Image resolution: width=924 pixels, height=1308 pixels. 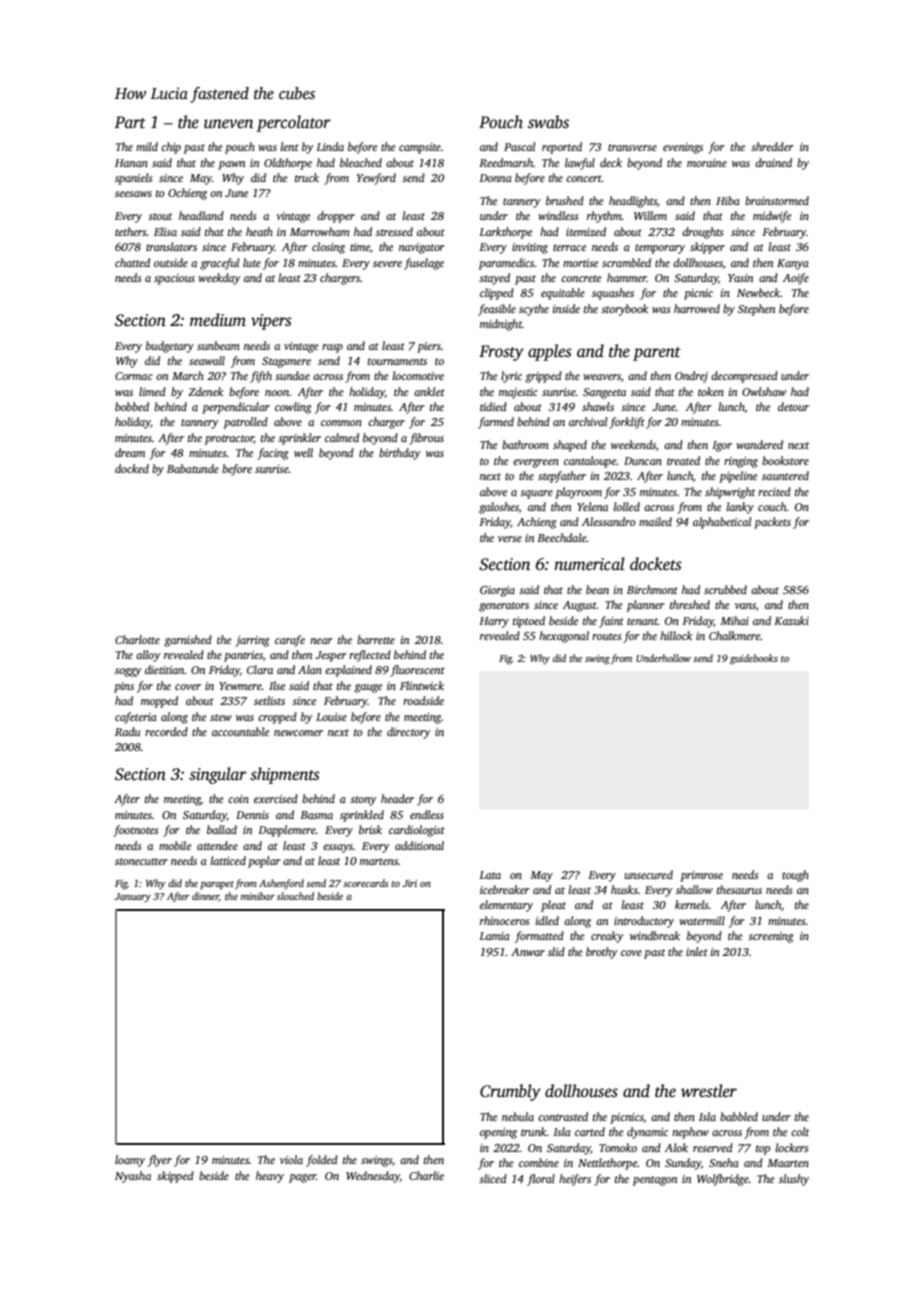 I want to click on budgetary, so click(x=170, y=347).
